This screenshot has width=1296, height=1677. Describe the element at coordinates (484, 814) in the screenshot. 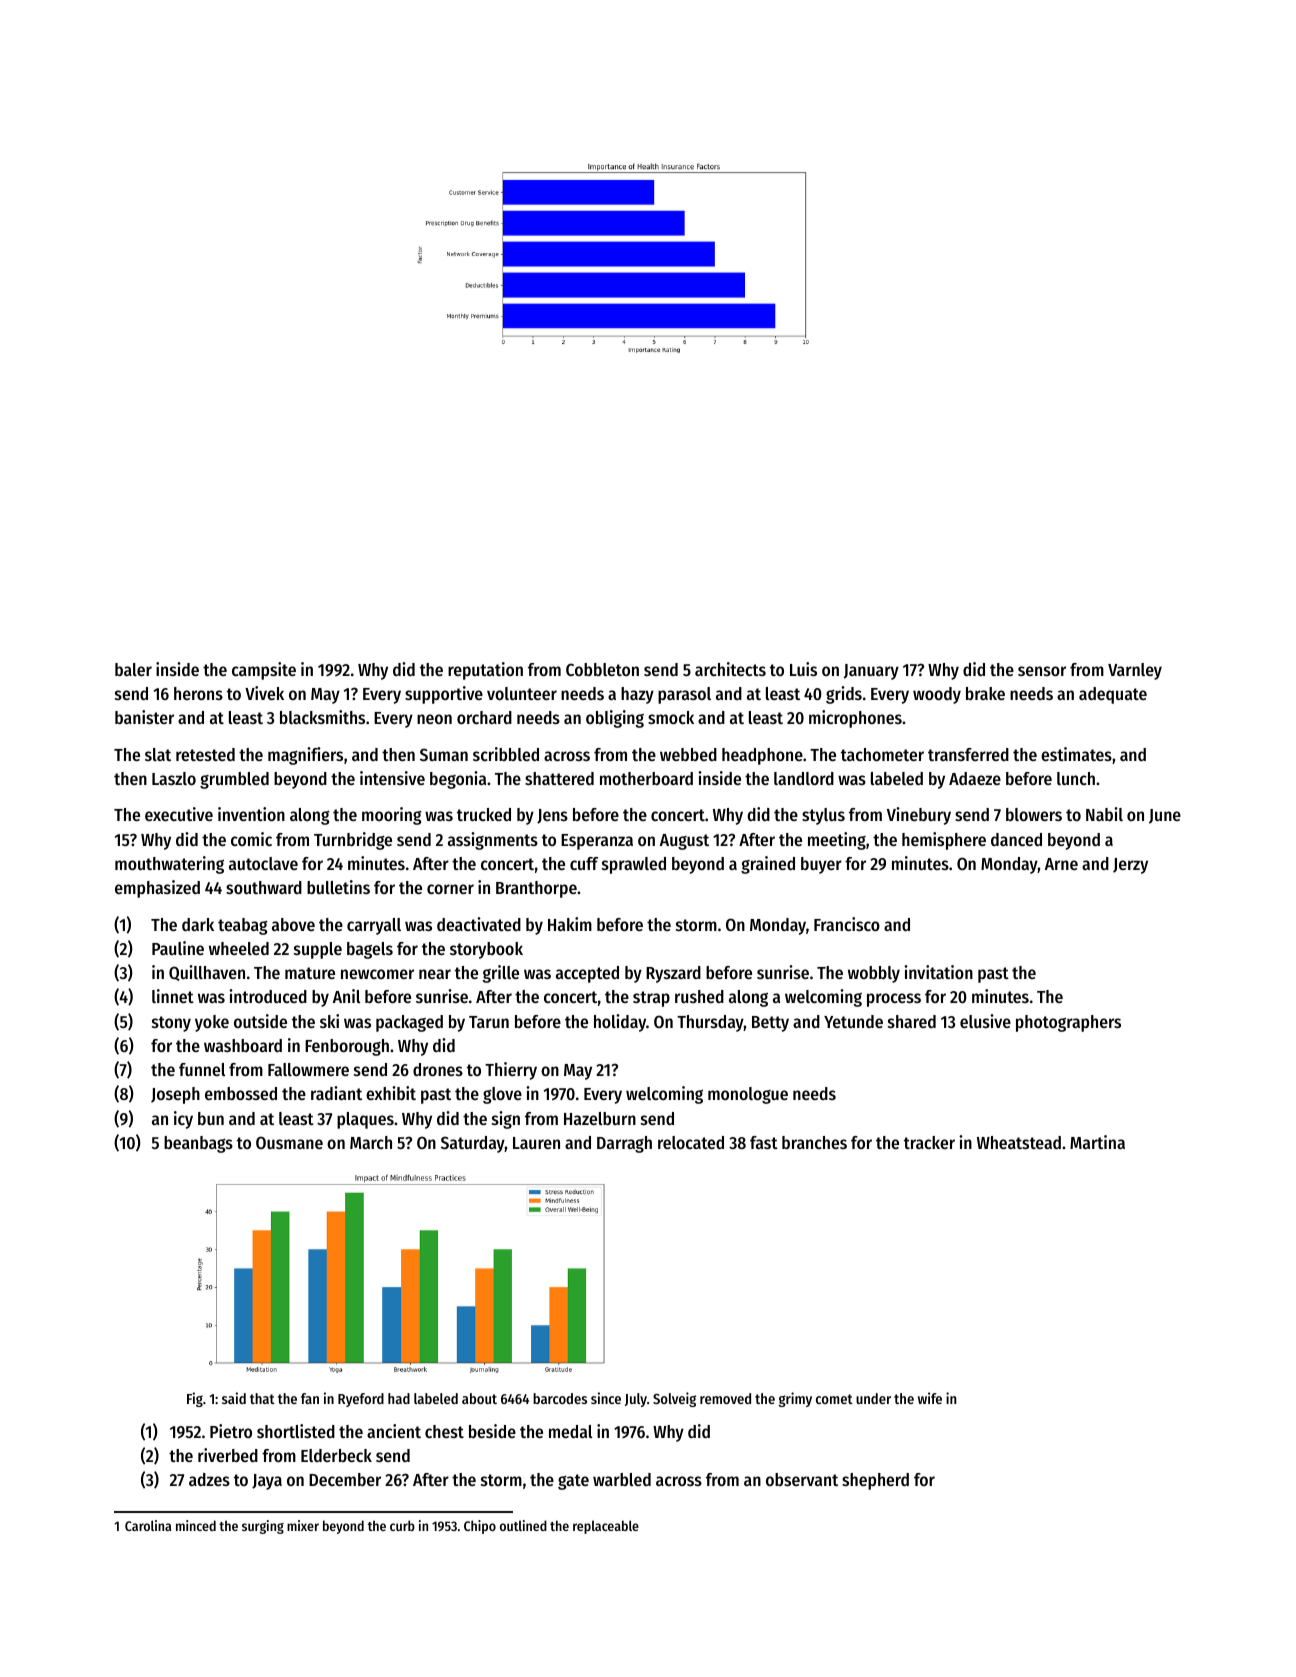

I see `trucked` at that location.
